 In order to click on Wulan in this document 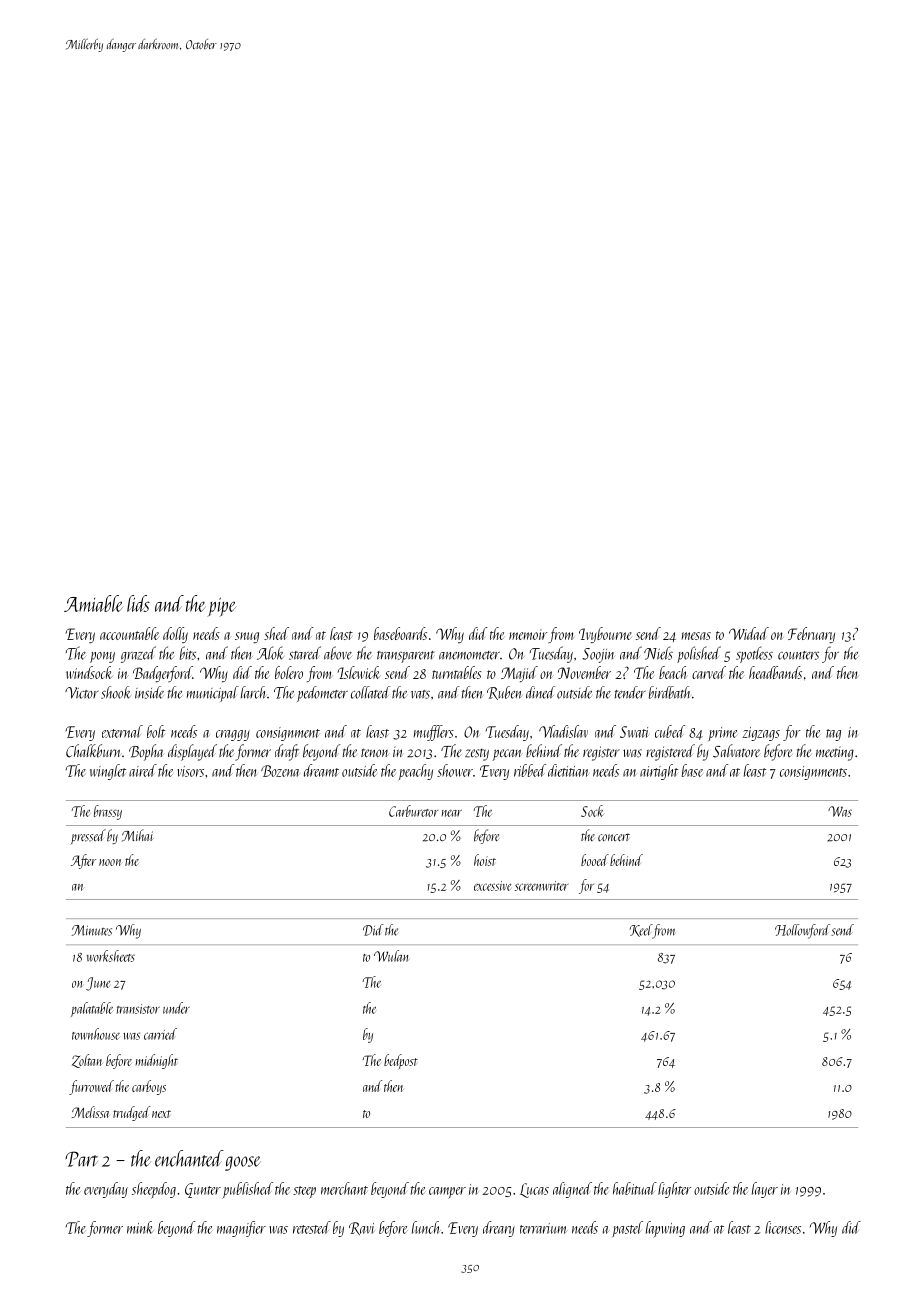, I will do `click(391, 956)`.
